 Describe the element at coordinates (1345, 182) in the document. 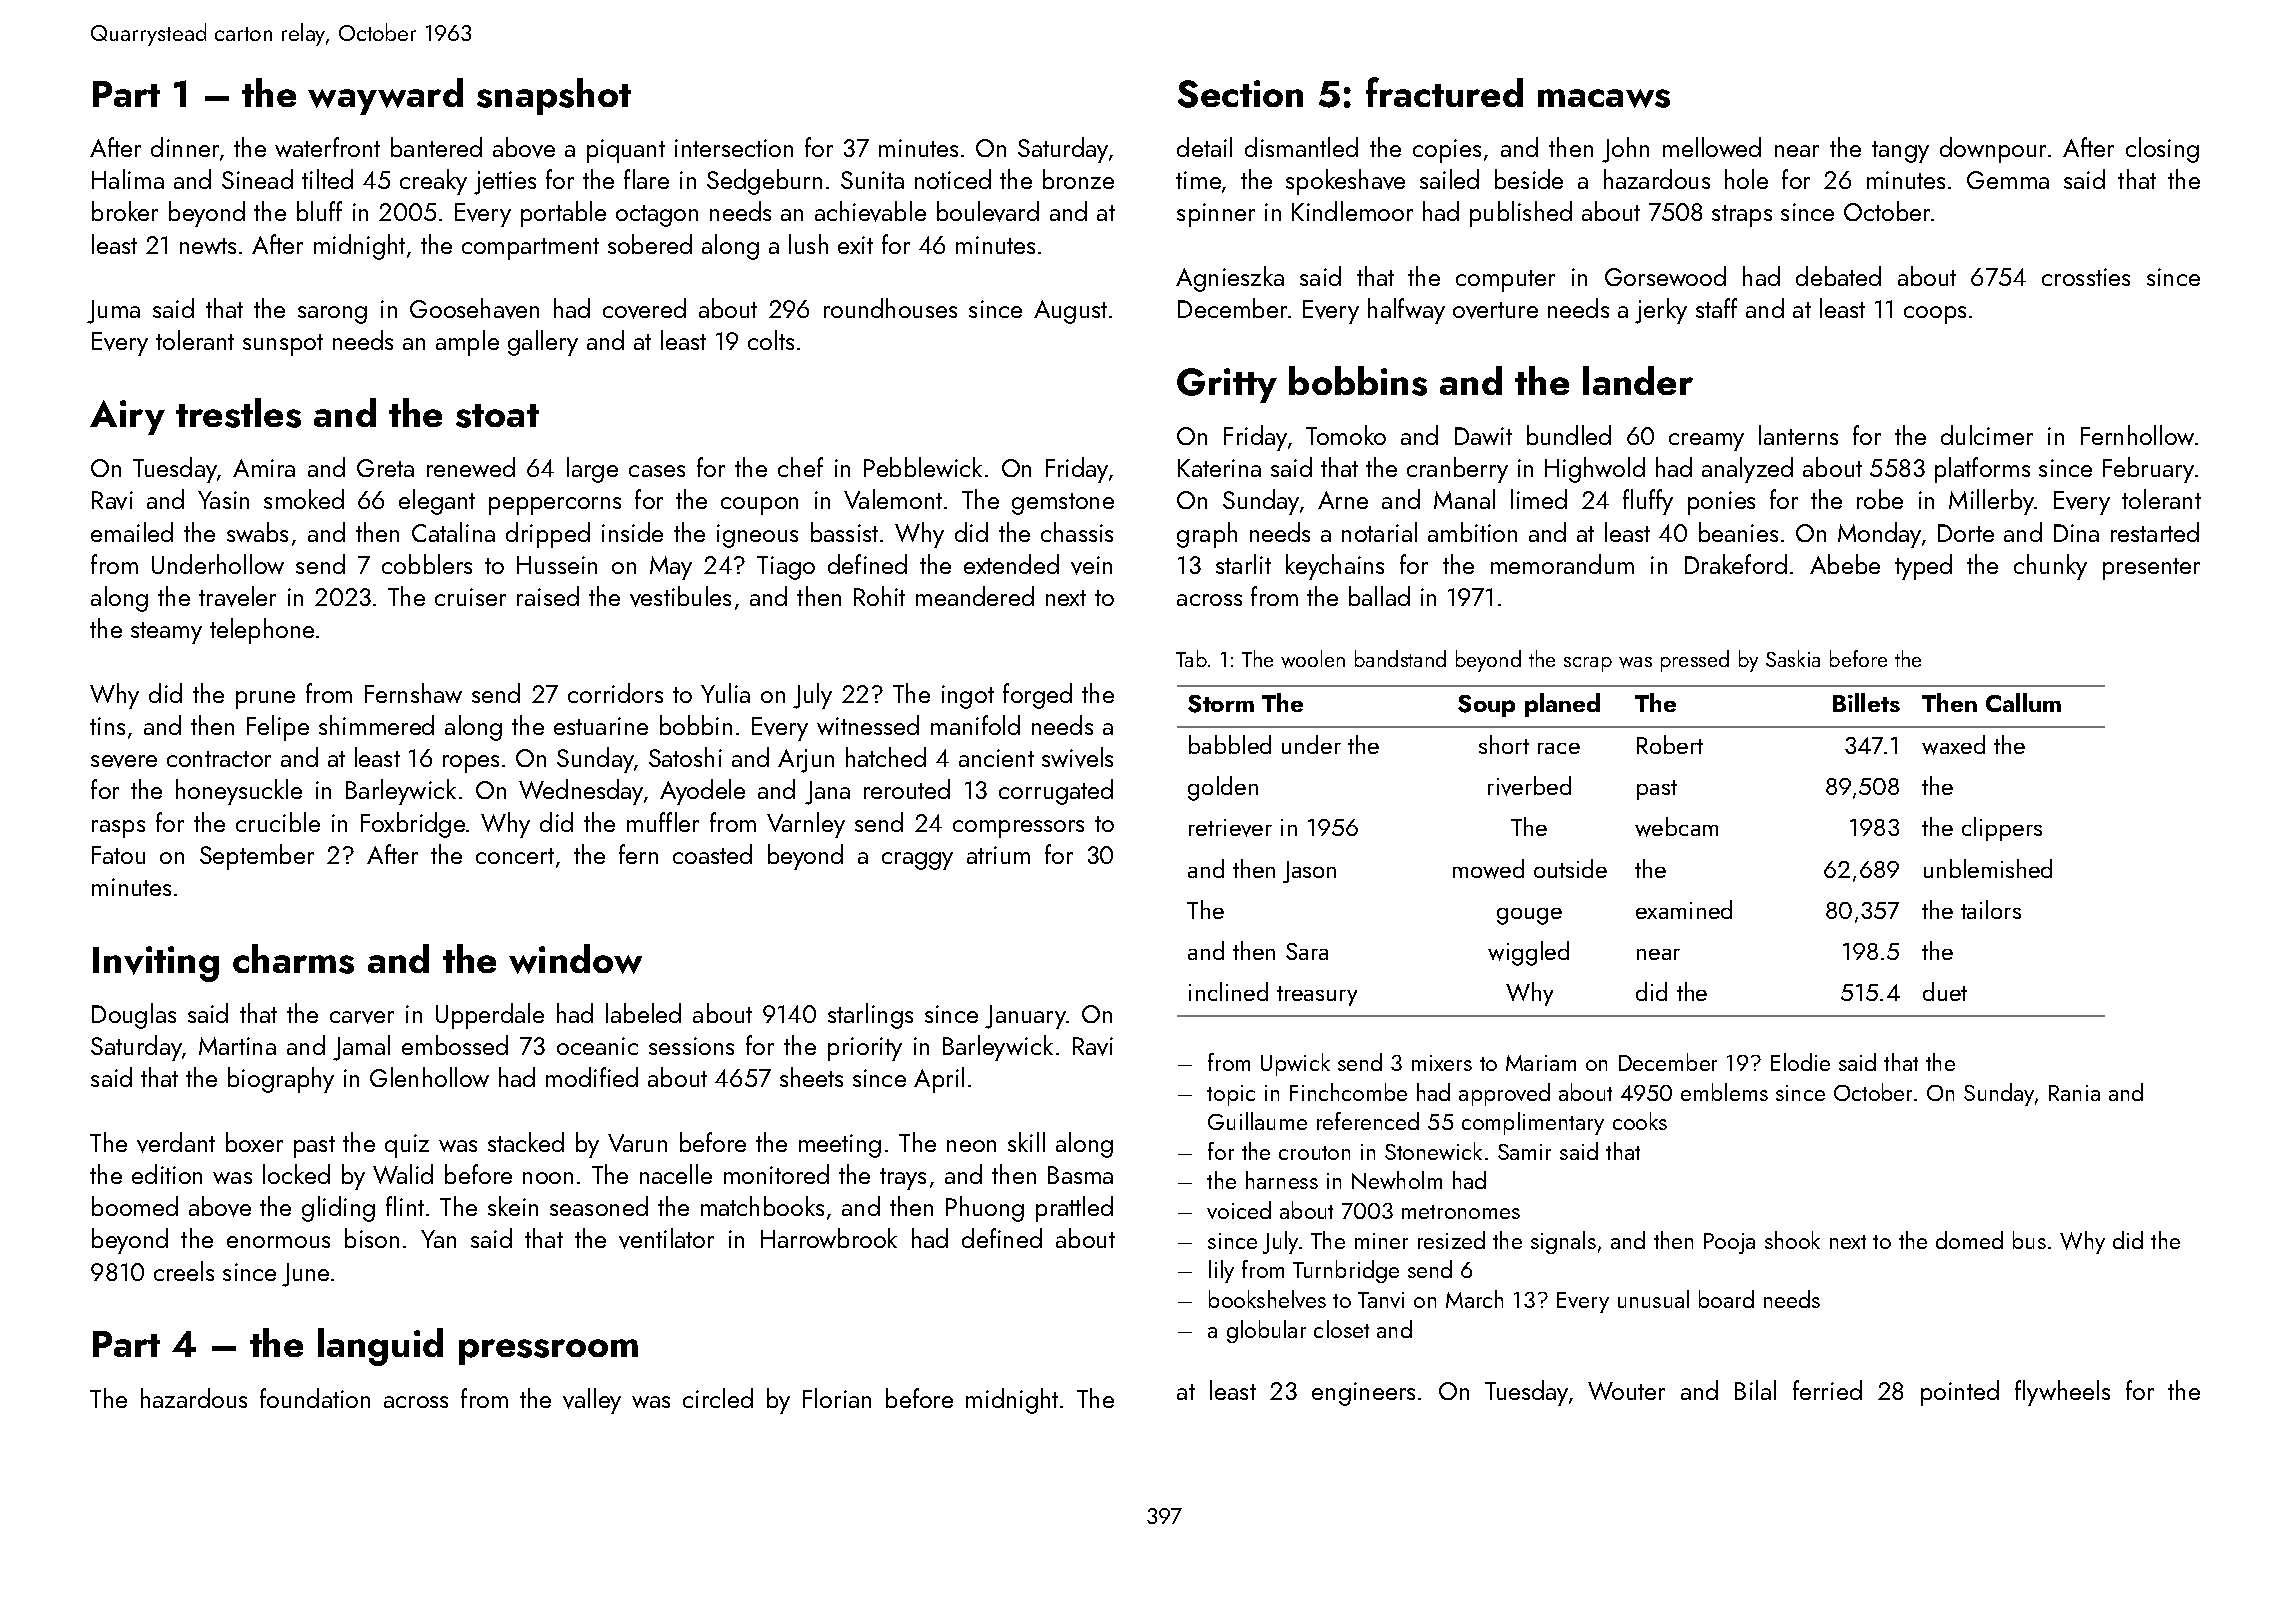

I see `spokeshave` at that location.
